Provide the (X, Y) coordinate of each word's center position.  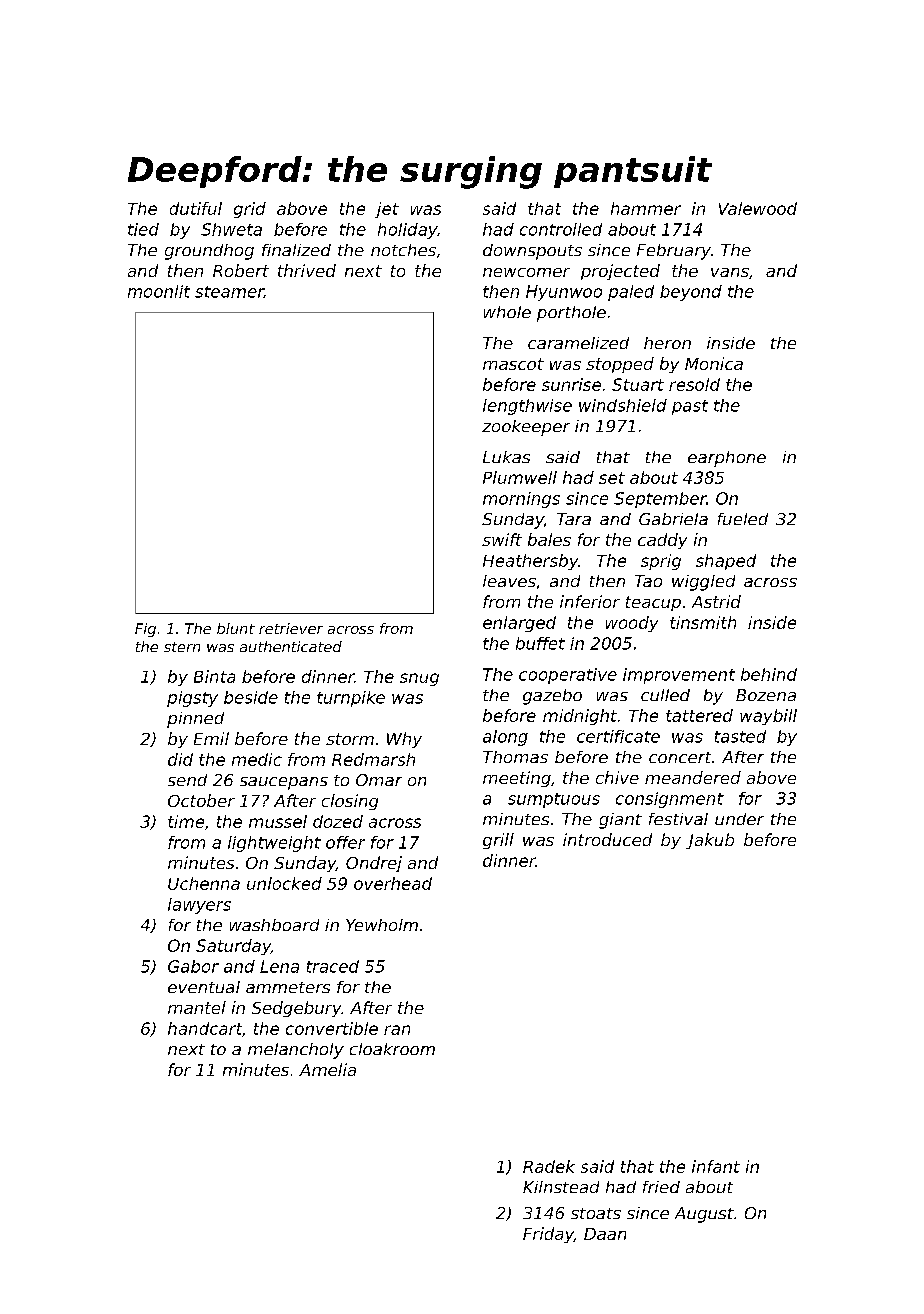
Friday (548, 1235)
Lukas (506, 457)
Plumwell (520, 477)
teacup (653, 603)
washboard (274, 925)
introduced (607, 839)
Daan (605, 1234)
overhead (393, 883)
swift (502, 539)
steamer (229, 292)
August (704, 1215)
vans (730, 272)
